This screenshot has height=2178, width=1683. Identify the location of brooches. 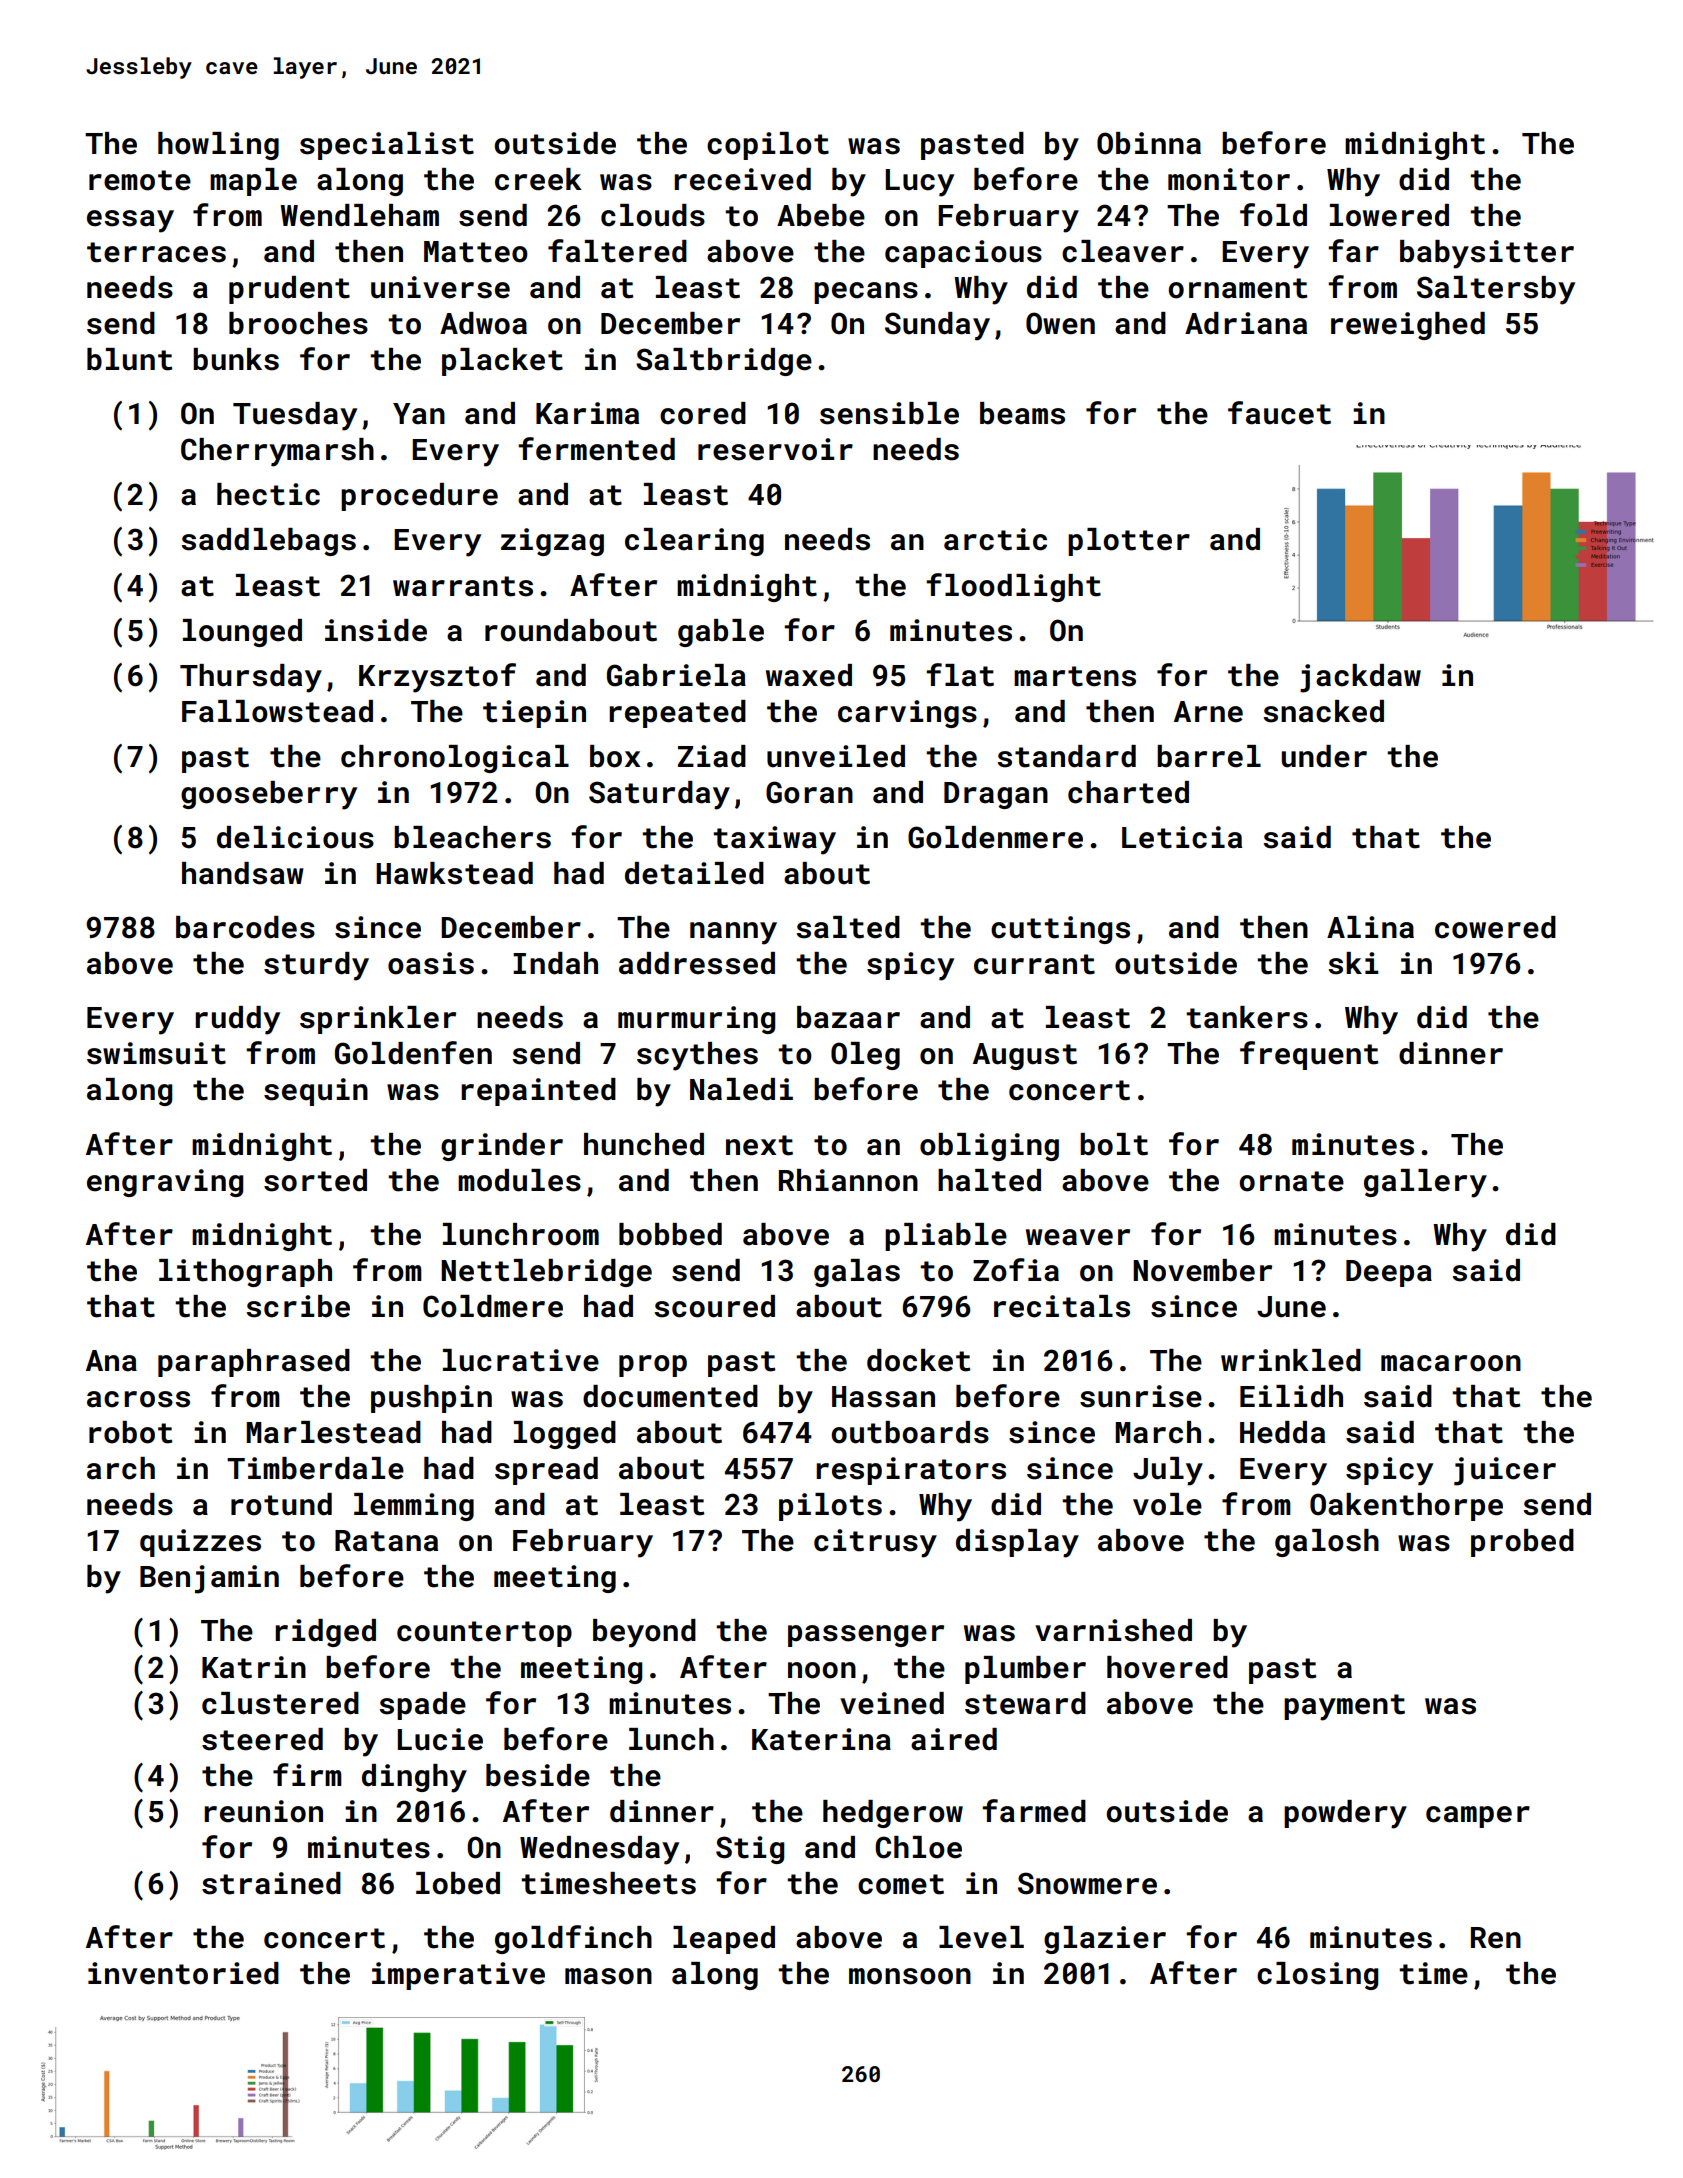
(298, 323).
